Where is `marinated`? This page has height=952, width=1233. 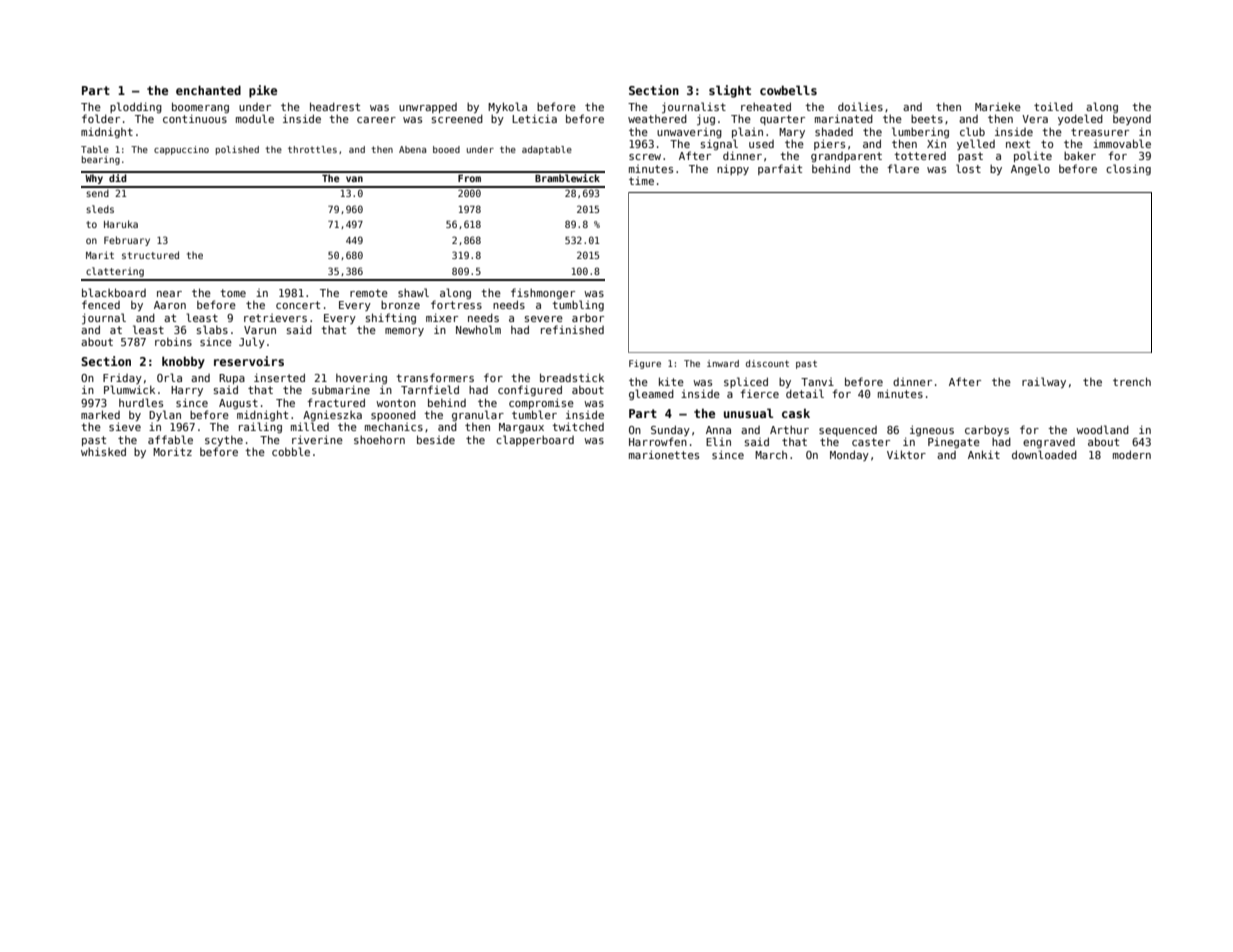 marinated is located at coordinates (844, 118).
